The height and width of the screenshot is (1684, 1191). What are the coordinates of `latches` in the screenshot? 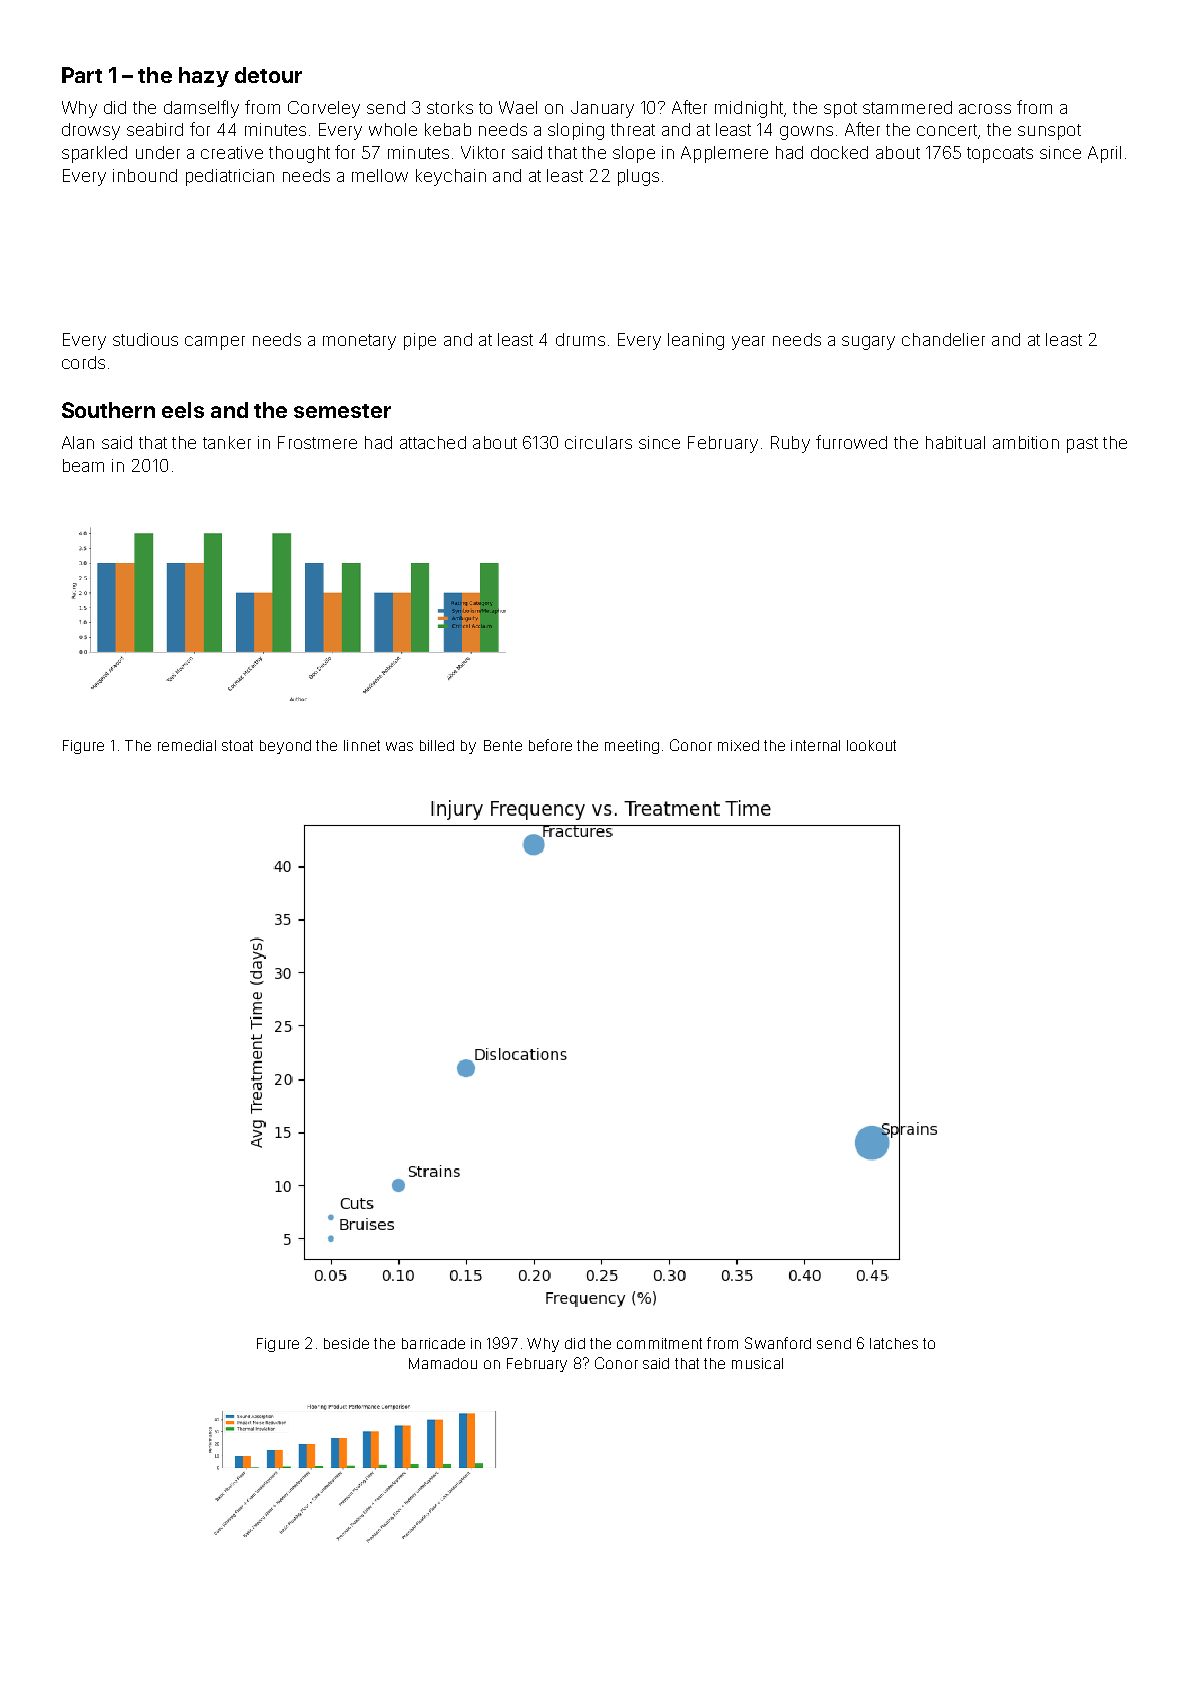 It's located at (894, 1343).
